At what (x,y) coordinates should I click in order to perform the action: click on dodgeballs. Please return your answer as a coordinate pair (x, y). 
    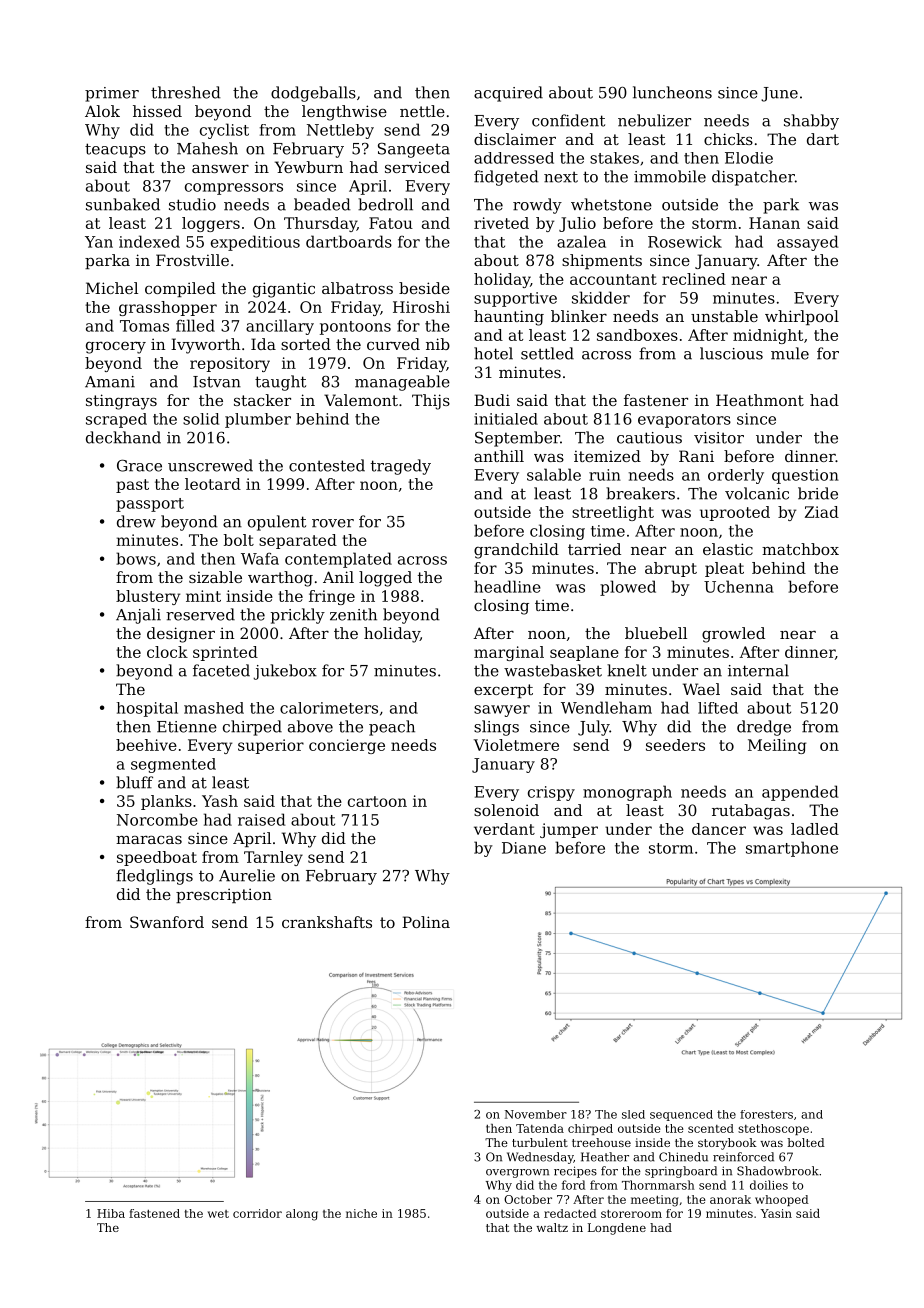
    Looking at the image, I should click on (313, 94).
